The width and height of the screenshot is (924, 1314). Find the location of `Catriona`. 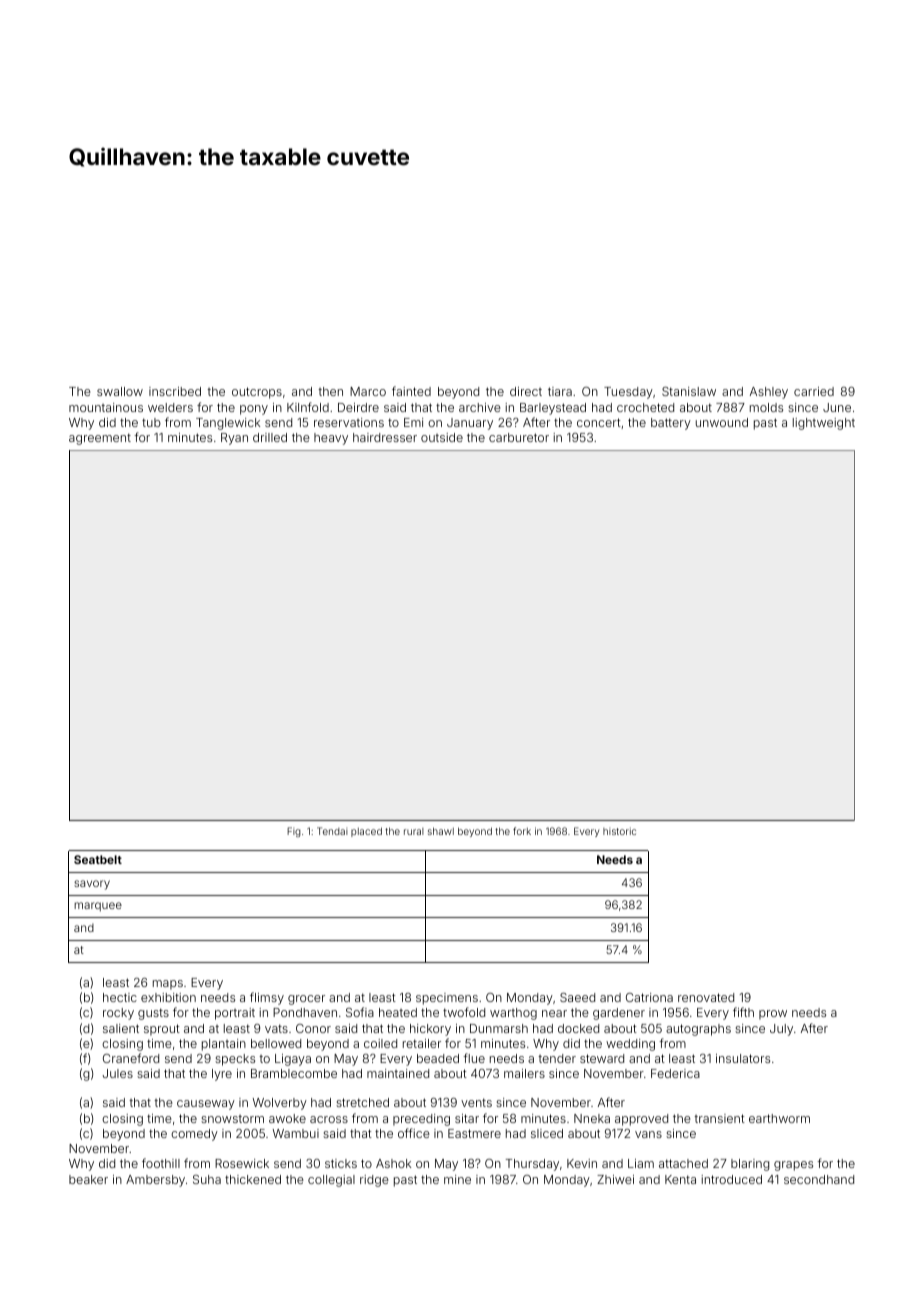

Catriona is located at coordinates (649, 997).
